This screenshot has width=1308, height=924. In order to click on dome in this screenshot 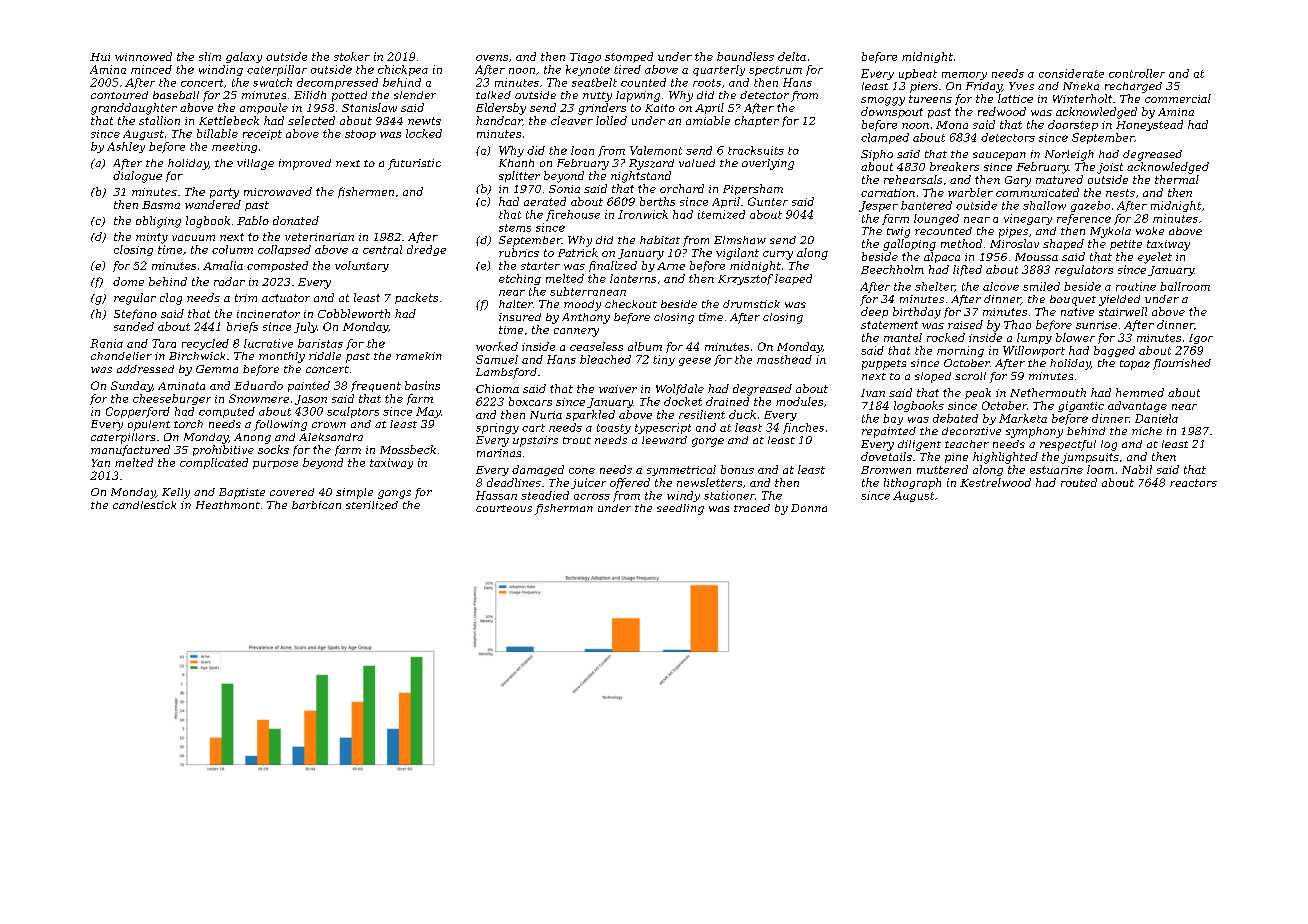, I will do `click(128, 281)`.
